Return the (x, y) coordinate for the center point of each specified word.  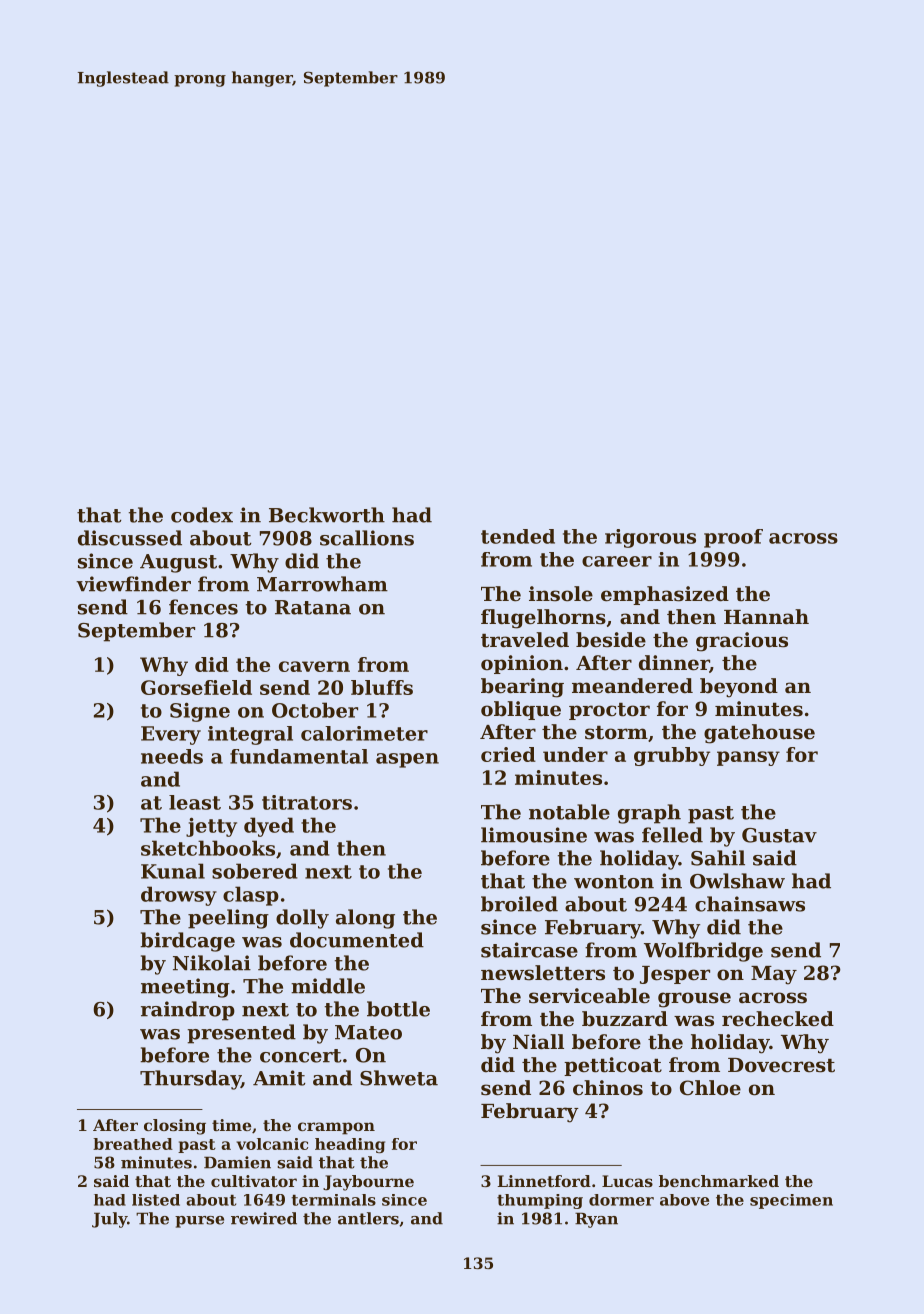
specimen (791, 1201)
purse (199, 1222)
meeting (185, 988)
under (575, 754)
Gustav (779, 835)
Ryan (596, 1220)
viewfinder (133, 584)
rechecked (778, 1019)
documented (357, 940)
